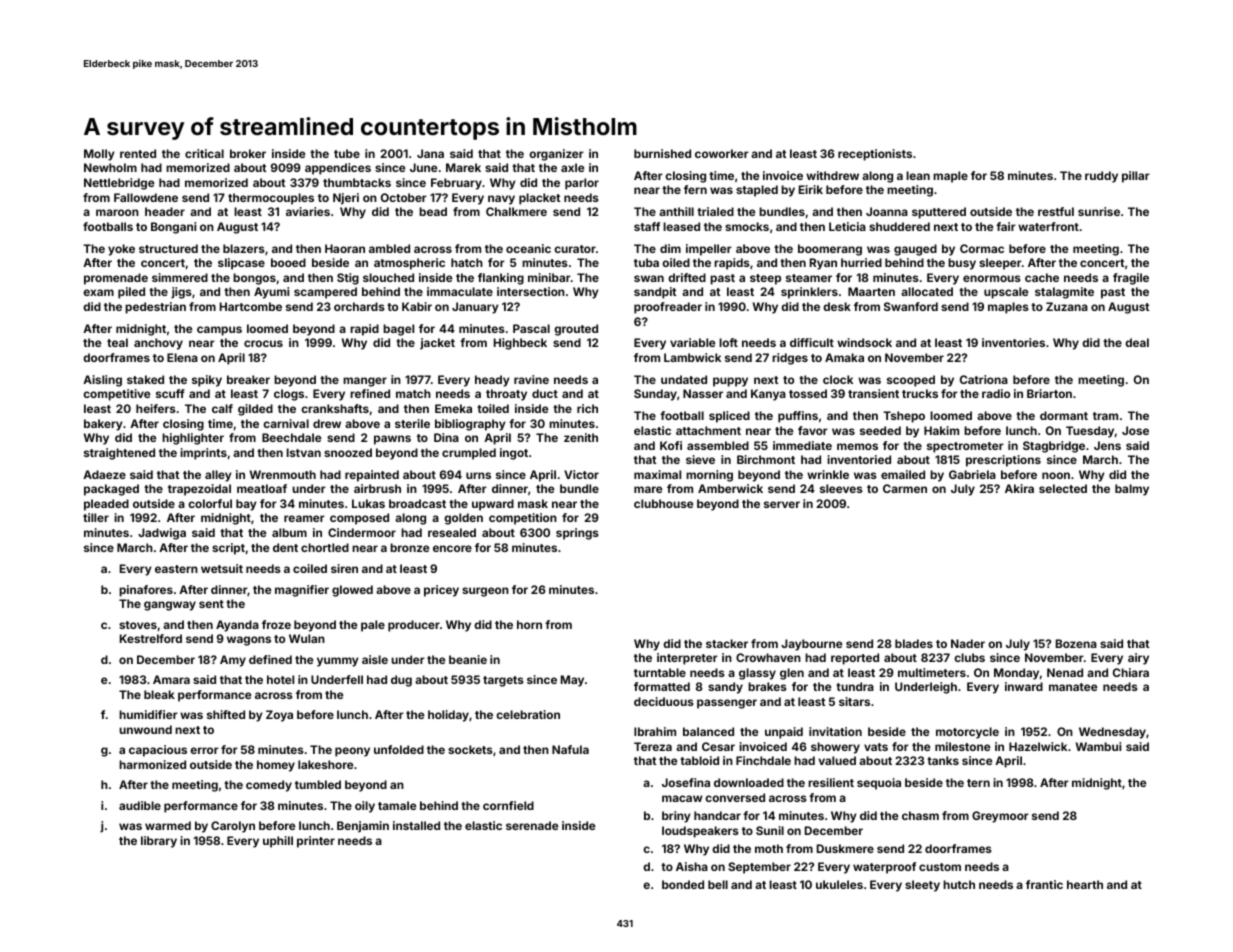 This screenshot has width=1233, height=952. What do you see at coordinates (99, 155) in the screenshot?
I see `Molly` at bounding box center [99, 155].
